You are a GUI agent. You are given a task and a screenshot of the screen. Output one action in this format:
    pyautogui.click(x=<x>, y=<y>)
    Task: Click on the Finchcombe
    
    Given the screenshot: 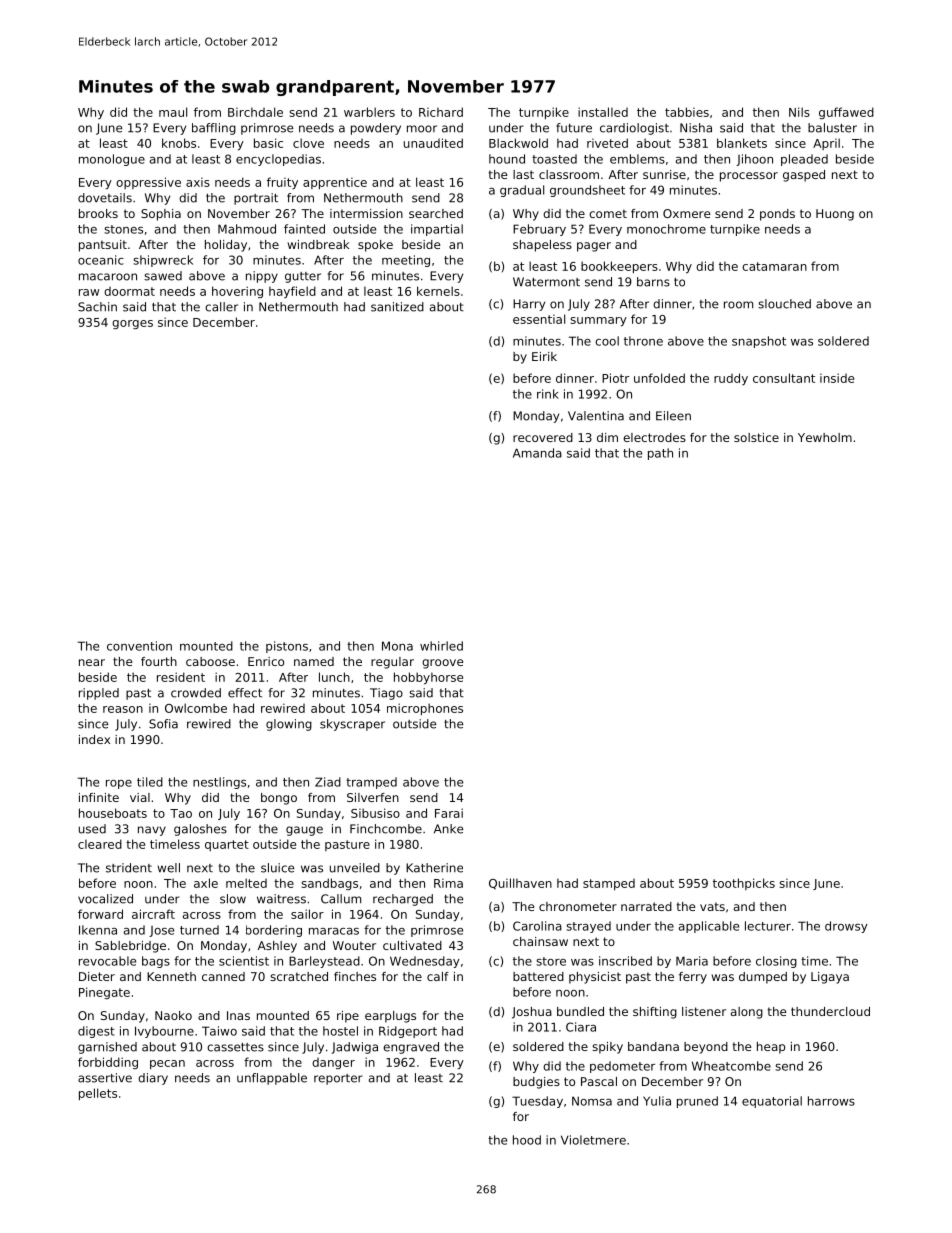 What is the action you would take?
    pyautogui.click(x=386, y=829)
